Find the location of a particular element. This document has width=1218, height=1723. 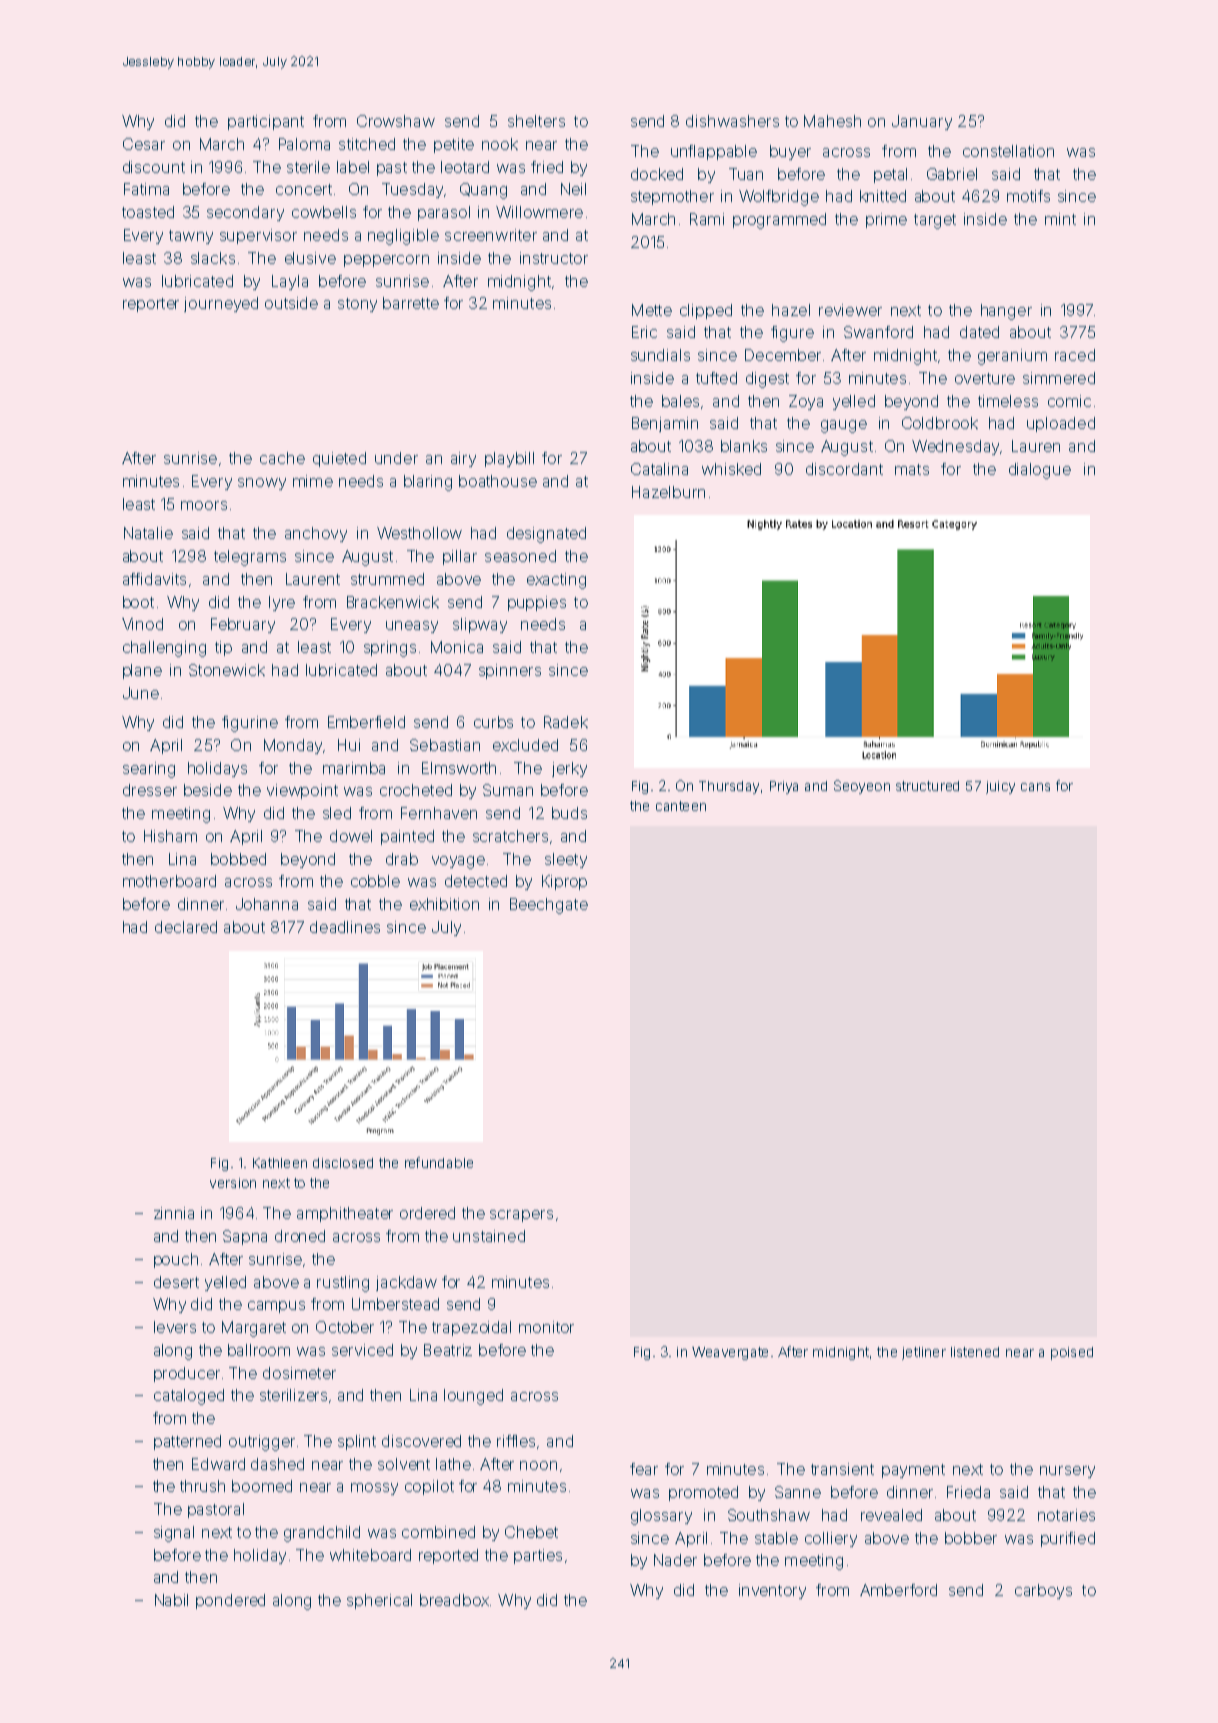

boomed is located at coordinates (262, 1486).
